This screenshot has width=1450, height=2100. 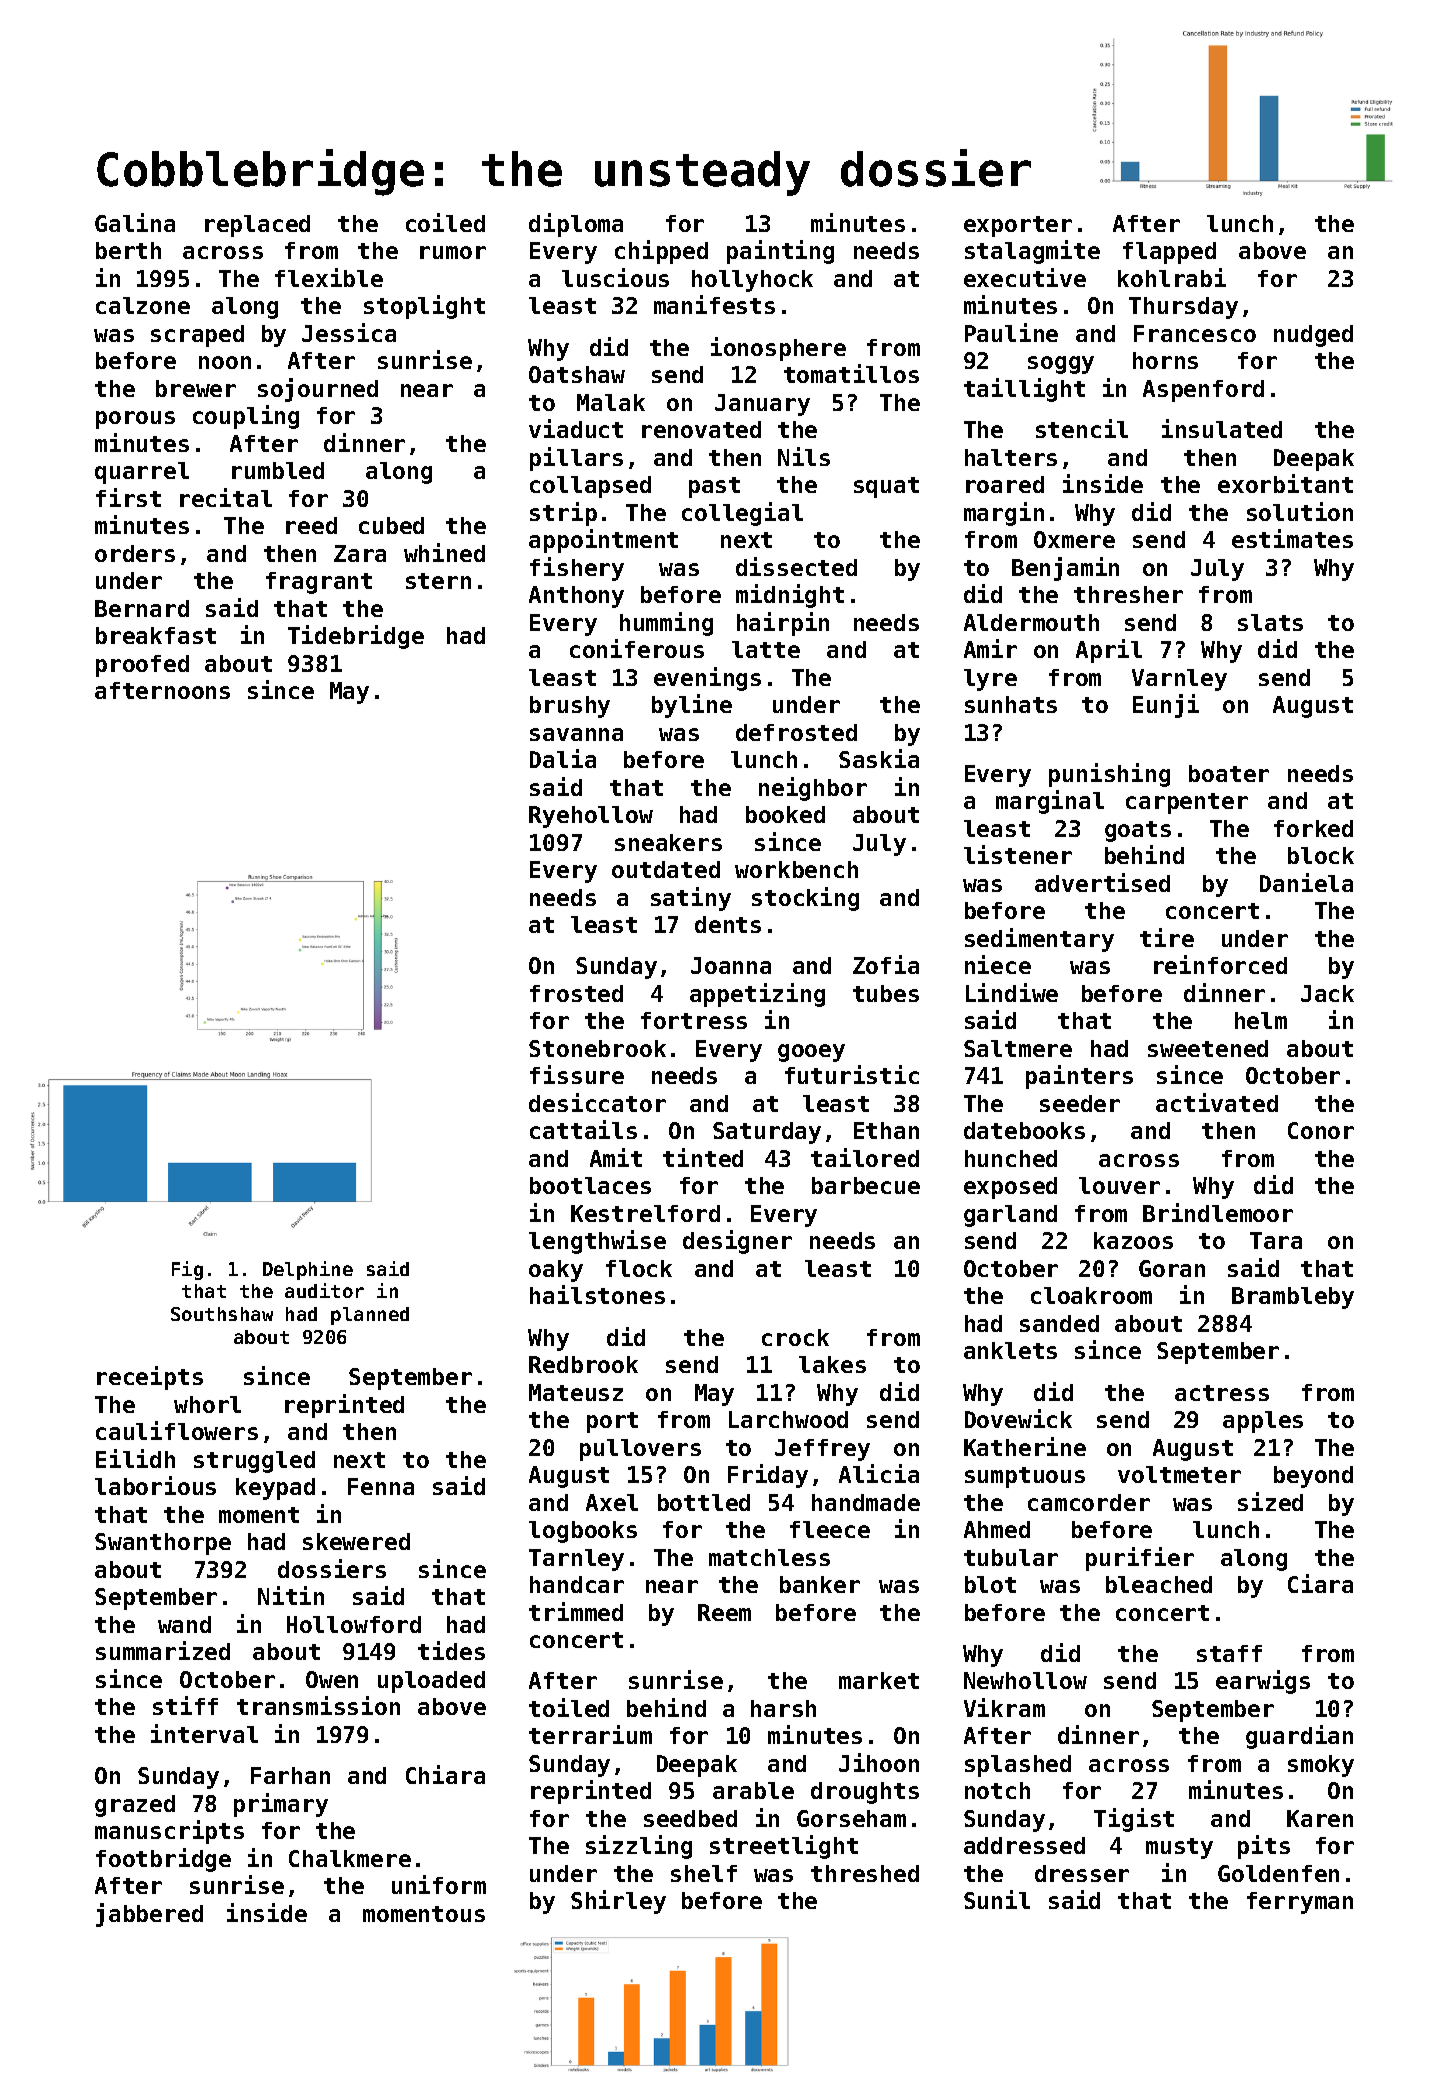 I want to click on replaced, so click(x=257, y=226).
